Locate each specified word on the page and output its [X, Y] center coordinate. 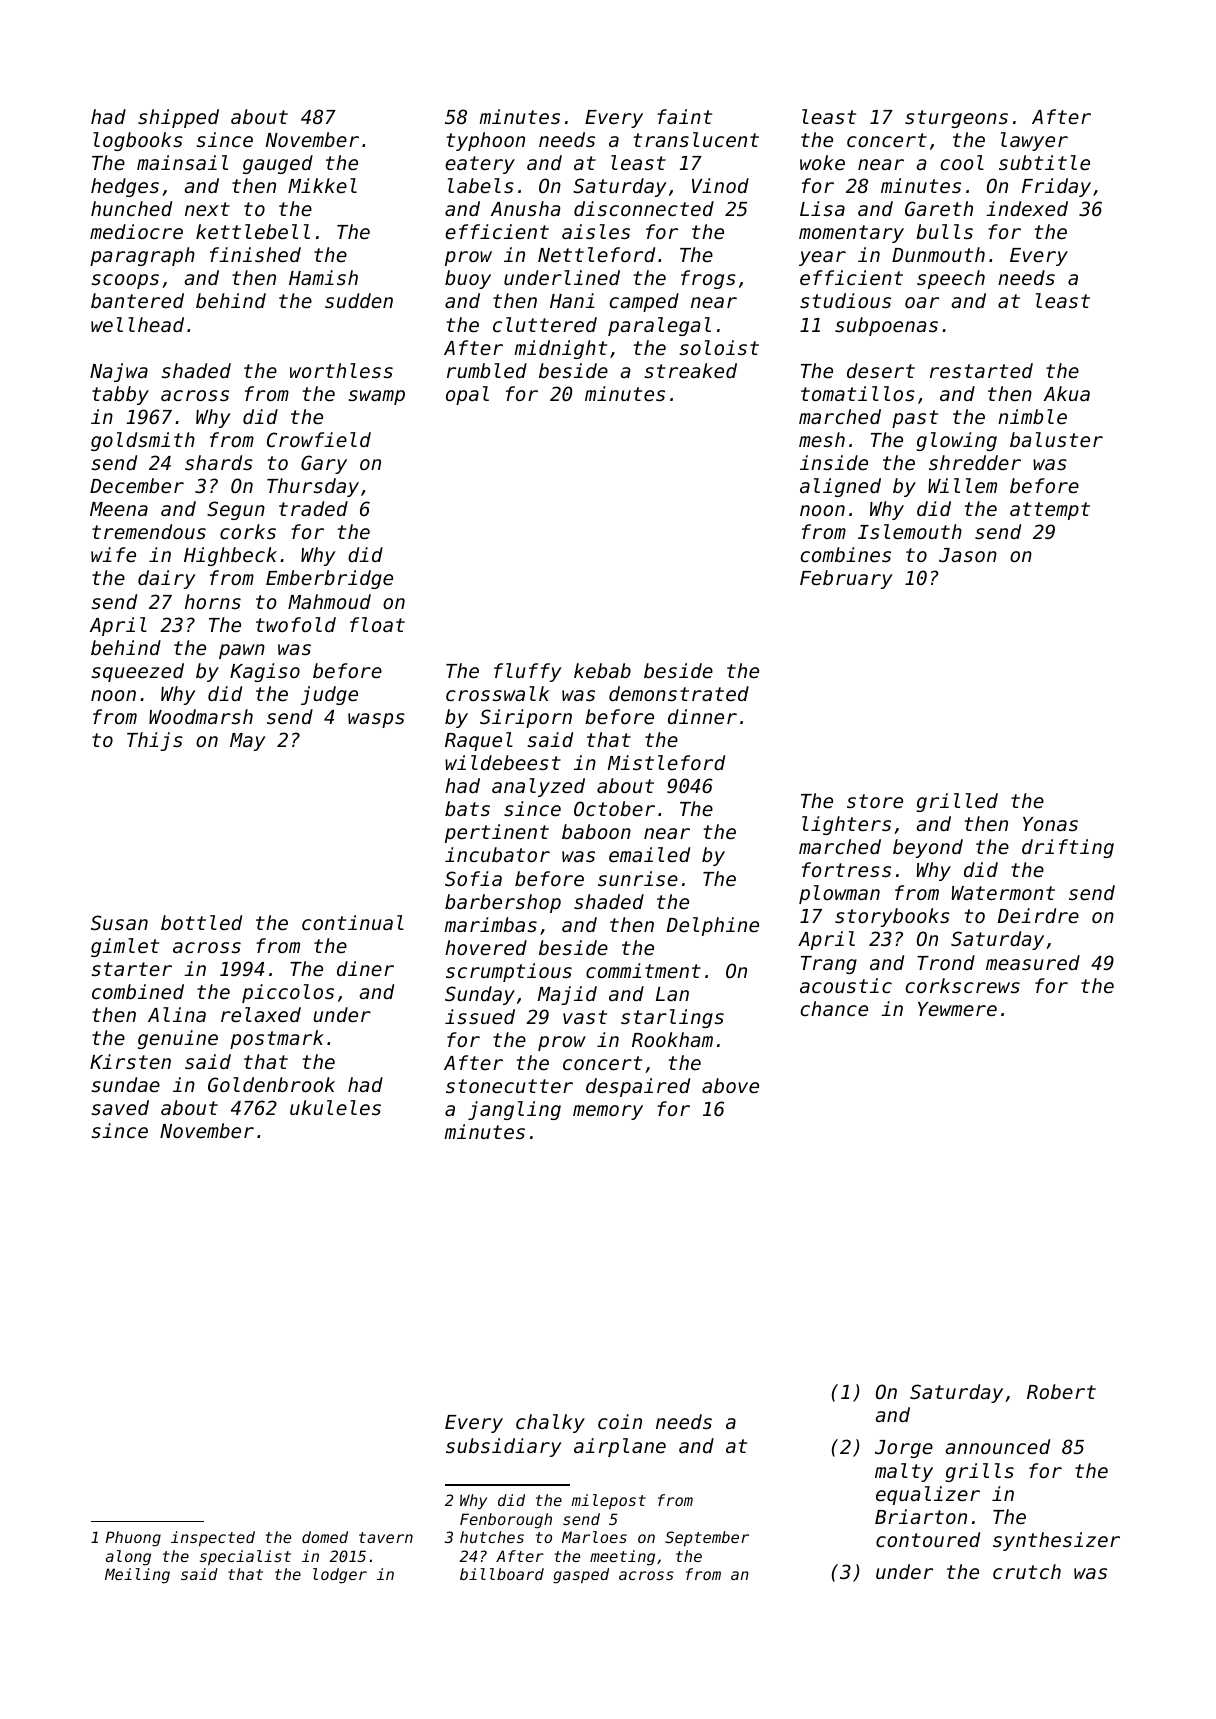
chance [834, 1008]
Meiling [137, 1576]
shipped [178, 118]
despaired [638, 1087]
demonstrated [679, 693]
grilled [957, 802]
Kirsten [130, 1061]
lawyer [1034, 141]
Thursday [313, 487]
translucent [696, 139]
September [707, 1538]
